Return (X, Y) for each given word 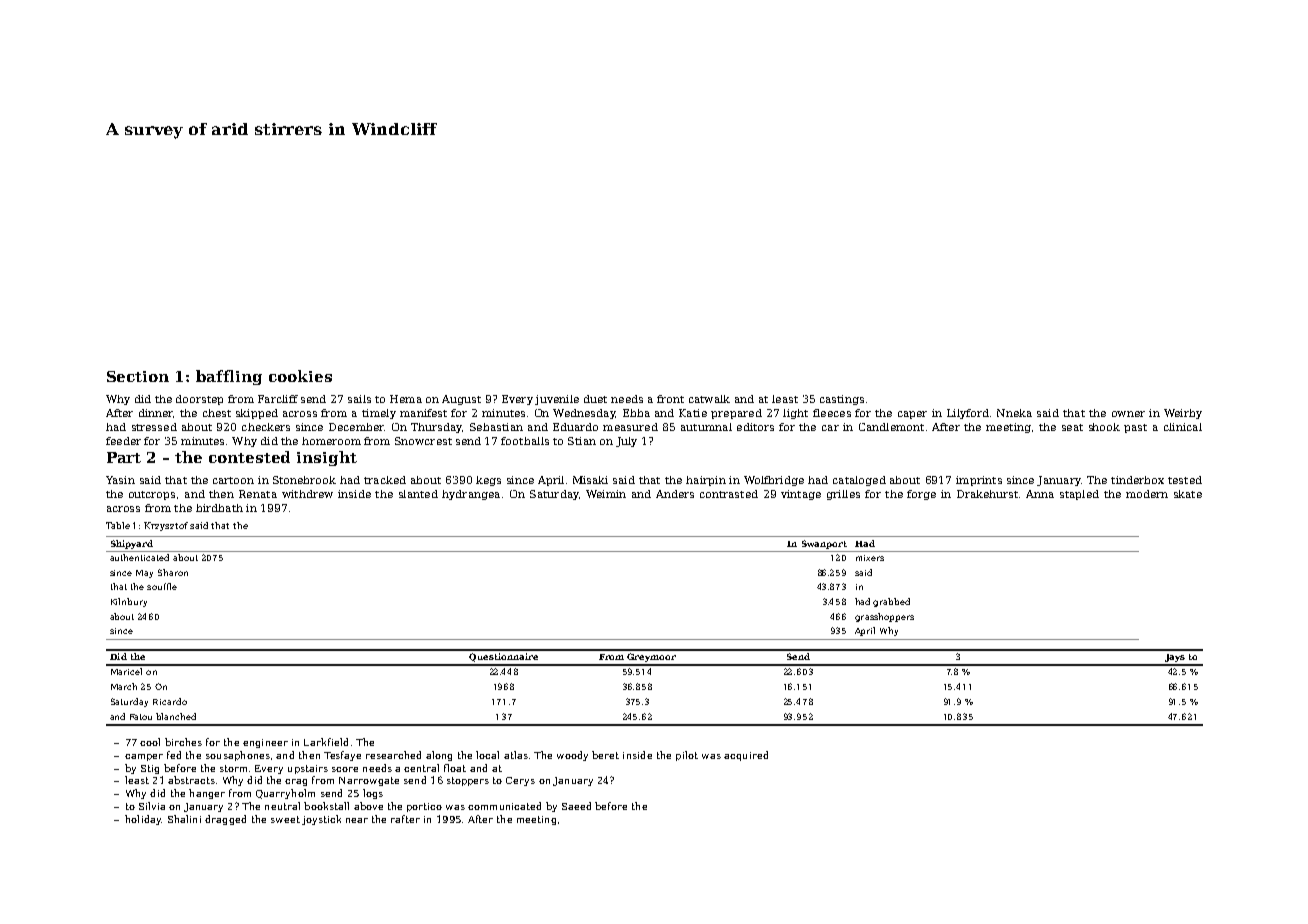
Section (138, 376)
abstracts (191, 780)
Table (118, 525)
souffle (162, 586)
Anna (1040, 494)
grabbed (891, 602)
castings (842, 400)
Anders (675, 494)
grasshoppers (884, 617)
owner (1128, 414)
